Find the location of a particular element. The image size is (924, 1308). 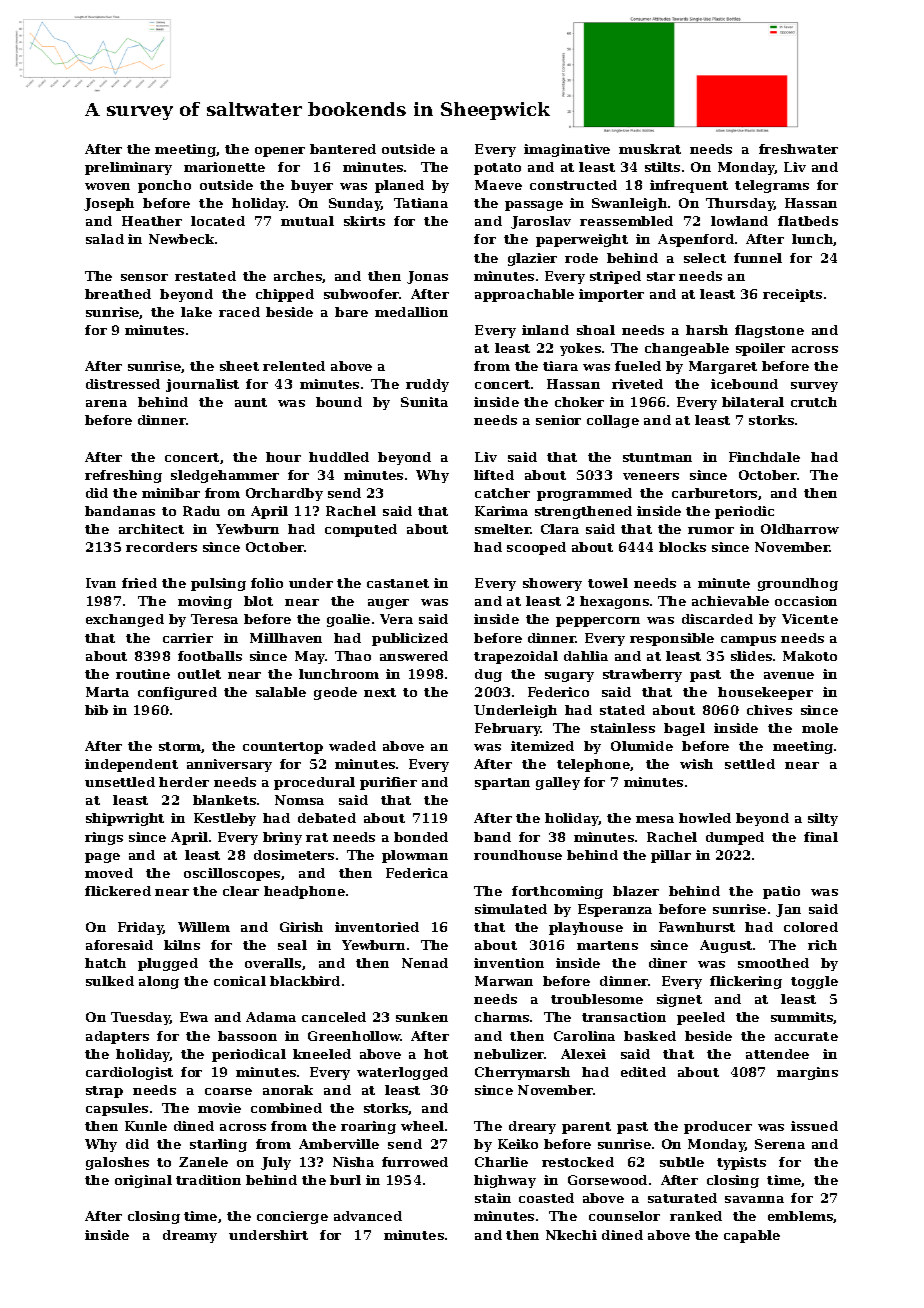

Kestleby is located at coordinates (225, 819).
